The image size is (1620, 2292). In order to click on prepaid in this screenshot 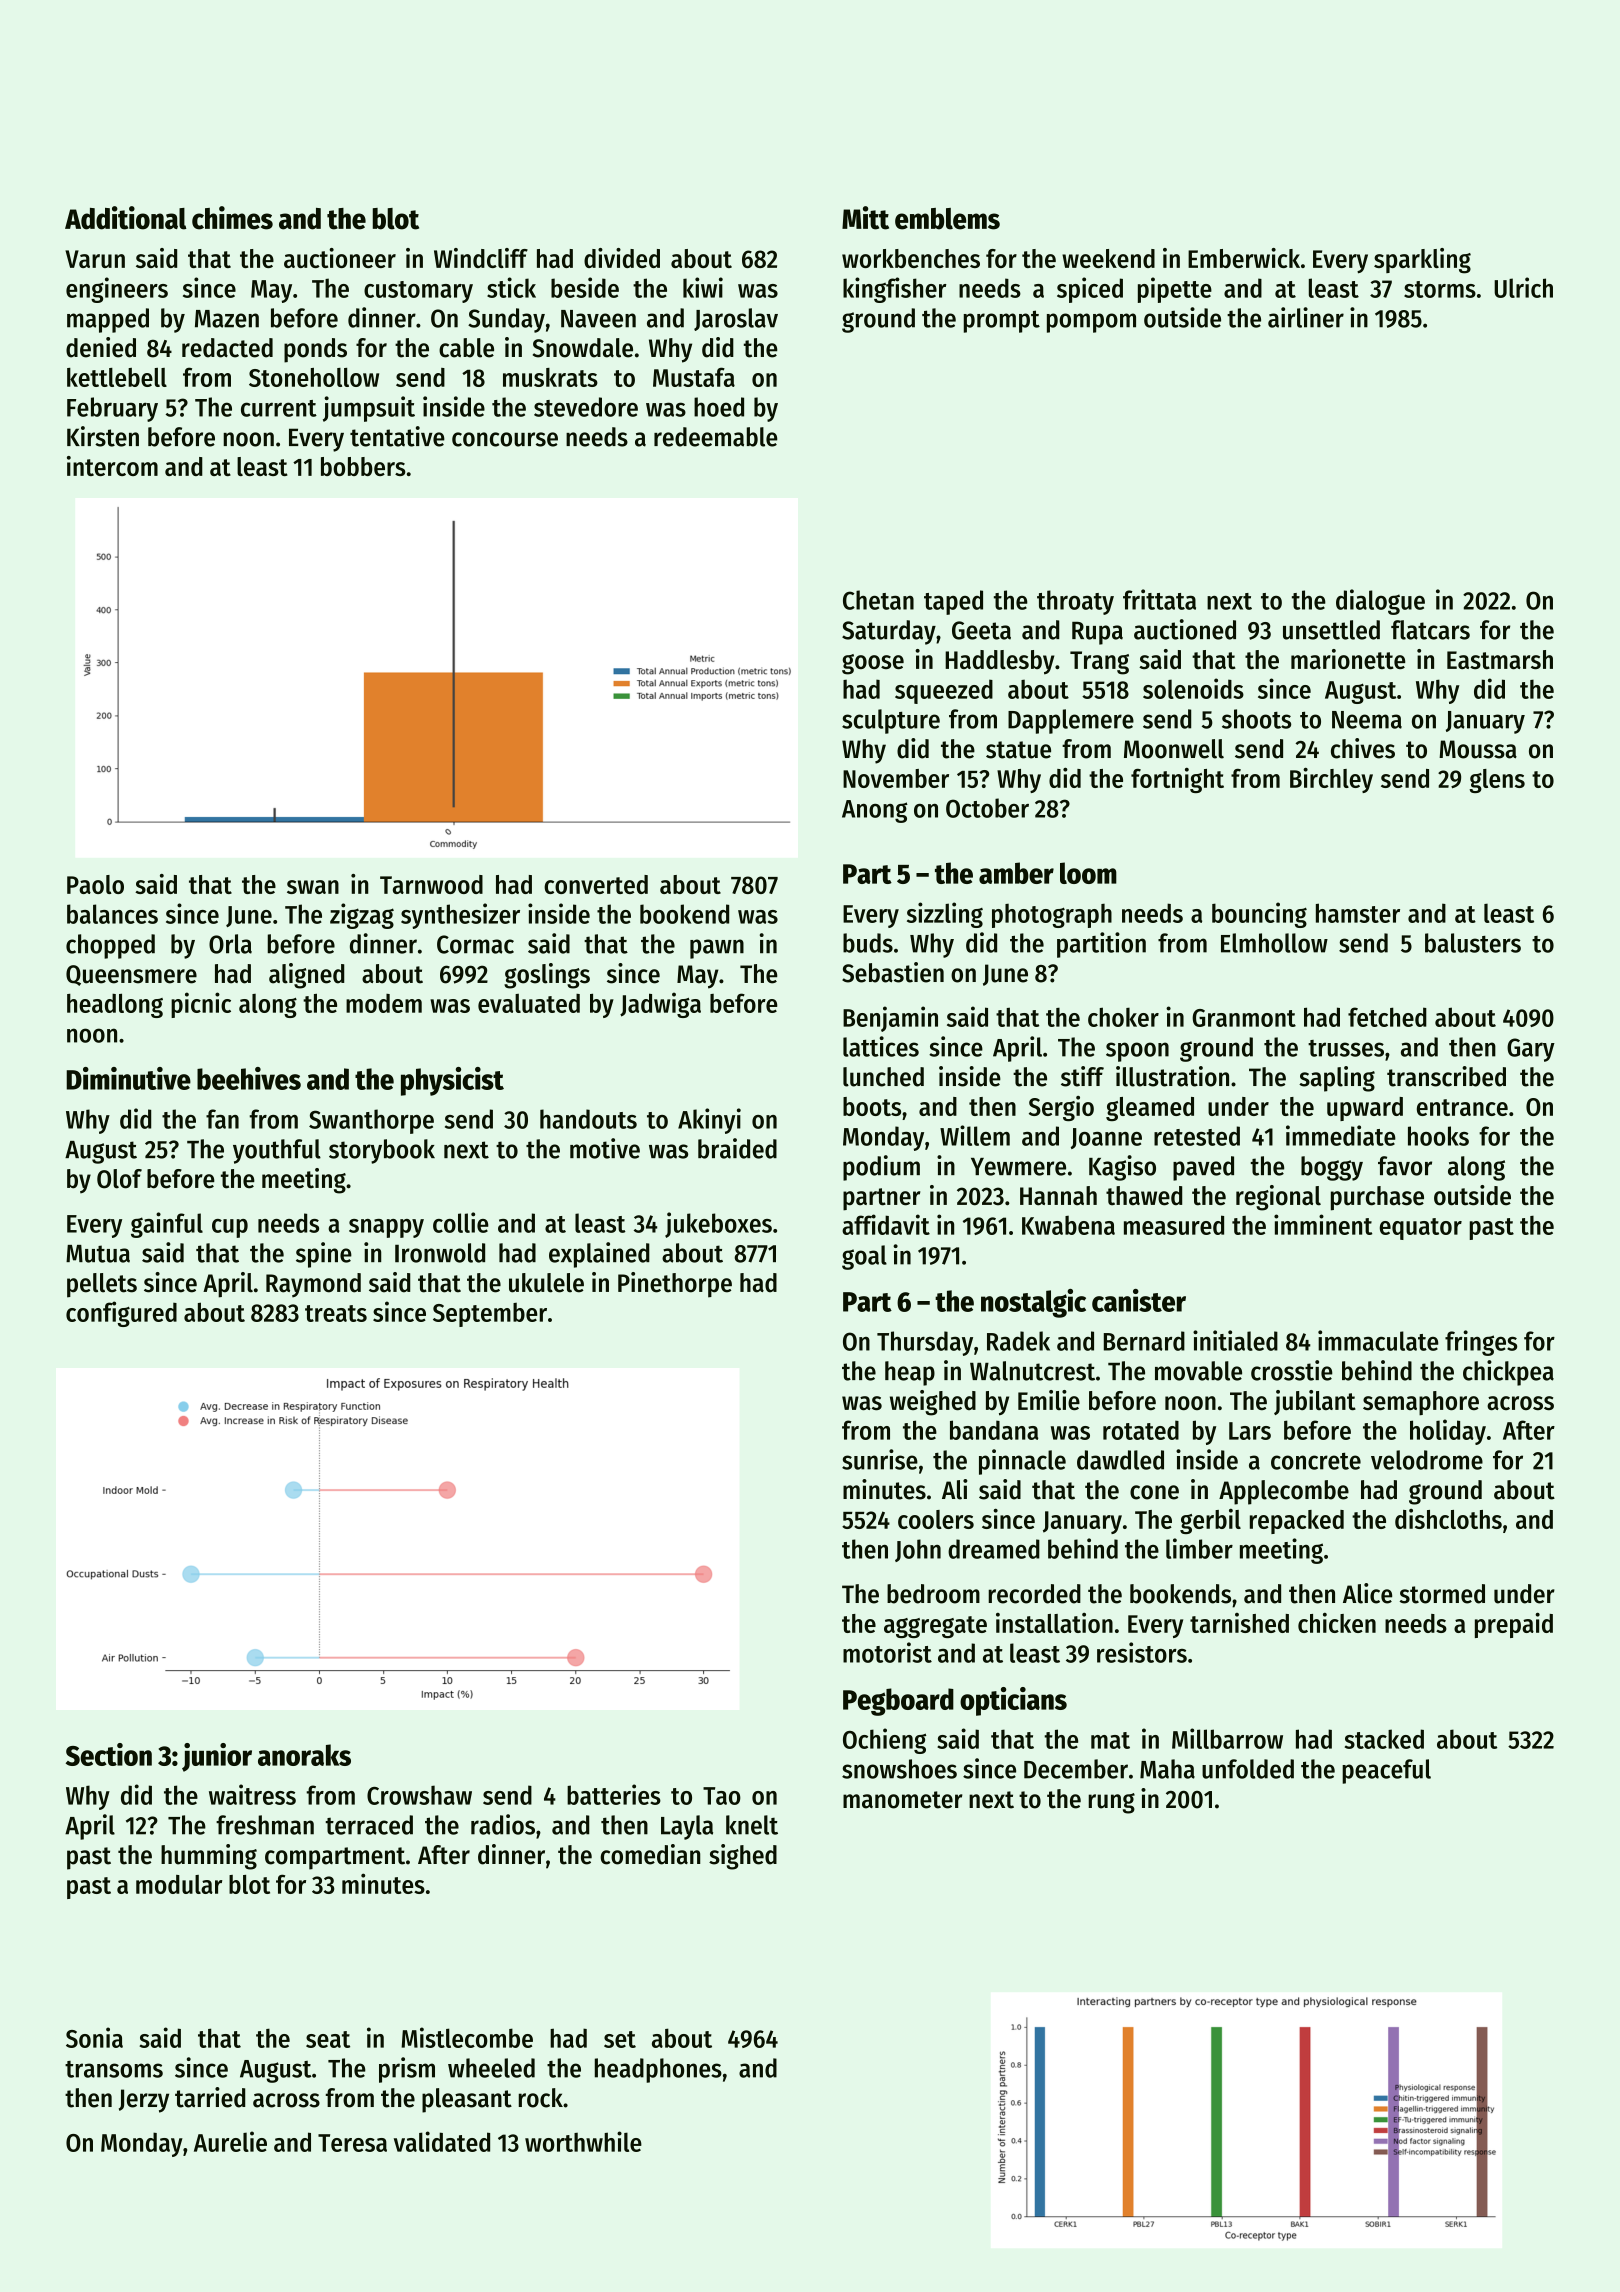, I will do `click(1514, 1625)`.
